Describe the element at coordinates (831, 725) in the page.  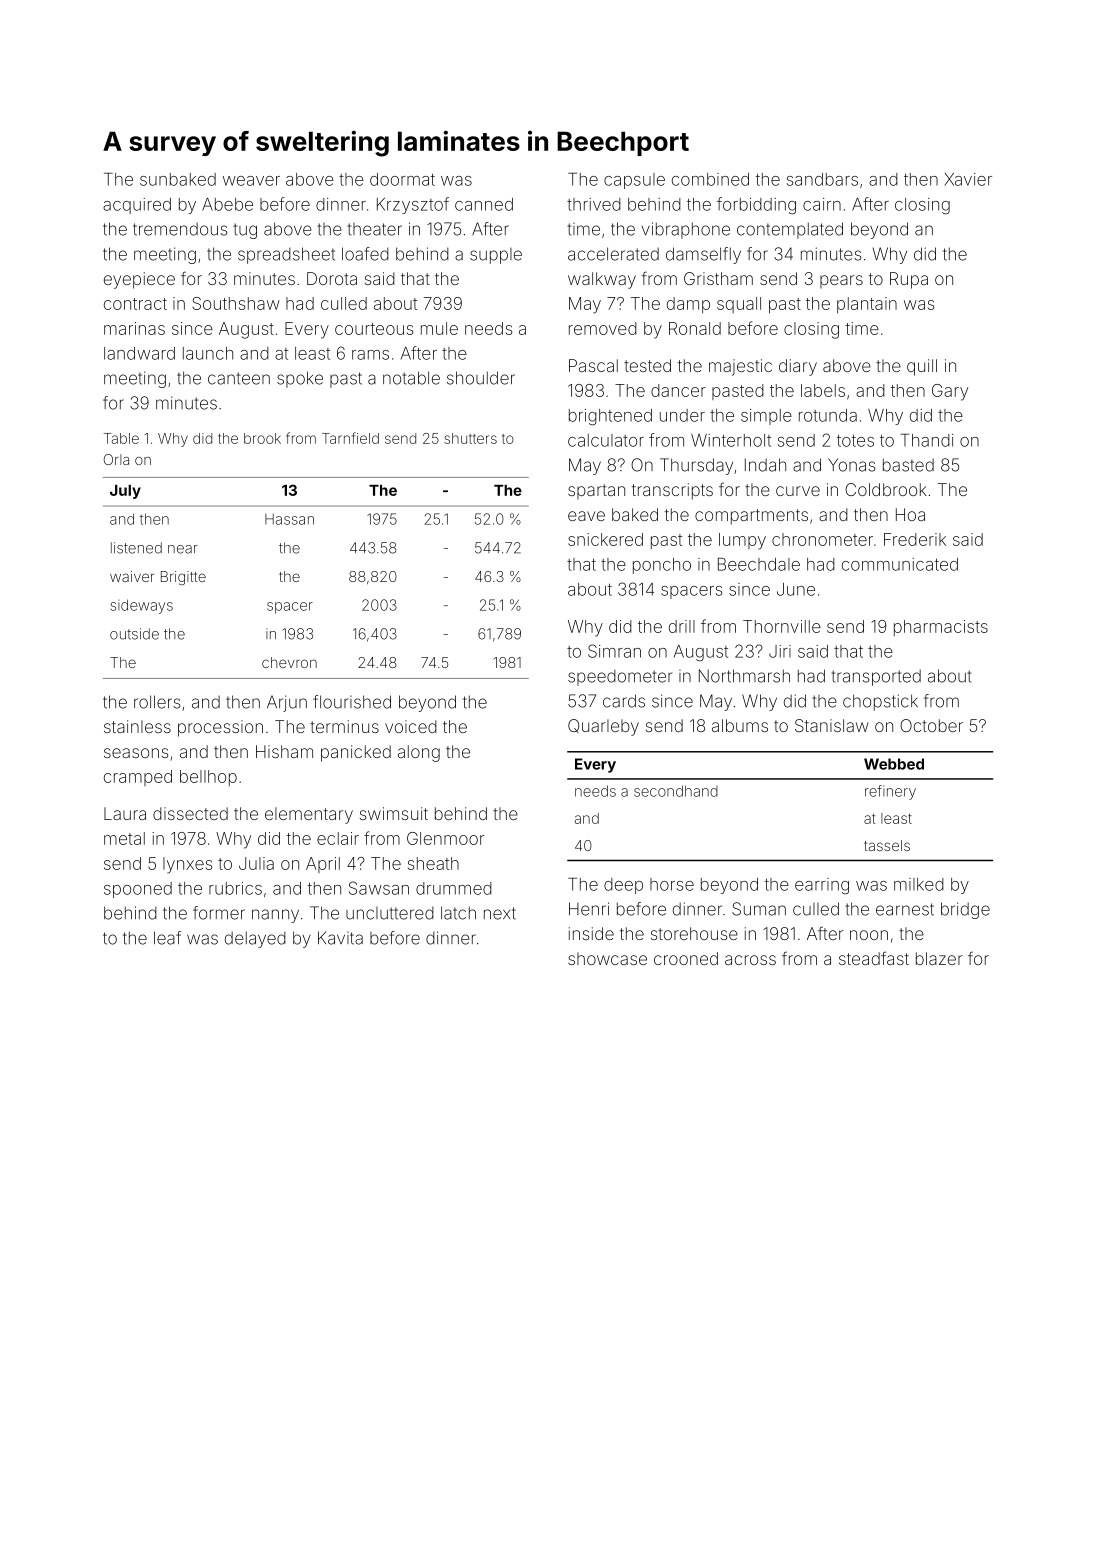
I see `Stanislaw` at that location.
